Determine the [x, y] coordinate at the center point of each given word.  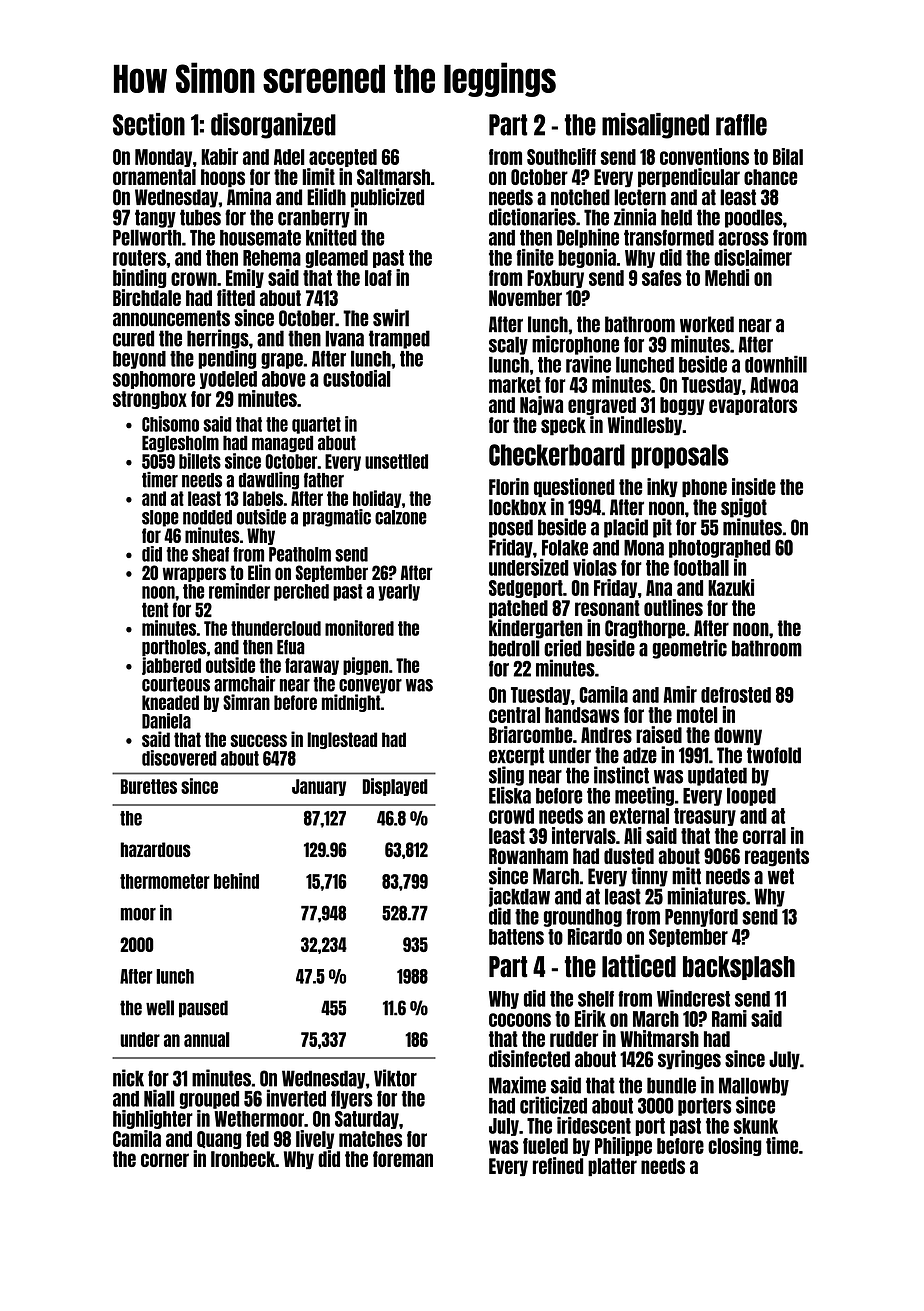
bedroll [514, 648]
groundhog [583, 918]
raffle [741, 125]
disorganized [273, 126]
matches [370, 1139]
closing [735, 1146]
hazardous [156, 849]
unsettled [396, 461]
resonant [607, 608]
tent [155, 610]
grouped [209, 1100]
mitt [686, 876]
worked [707, 324]
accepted [343, 158]
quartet [316, 425]
